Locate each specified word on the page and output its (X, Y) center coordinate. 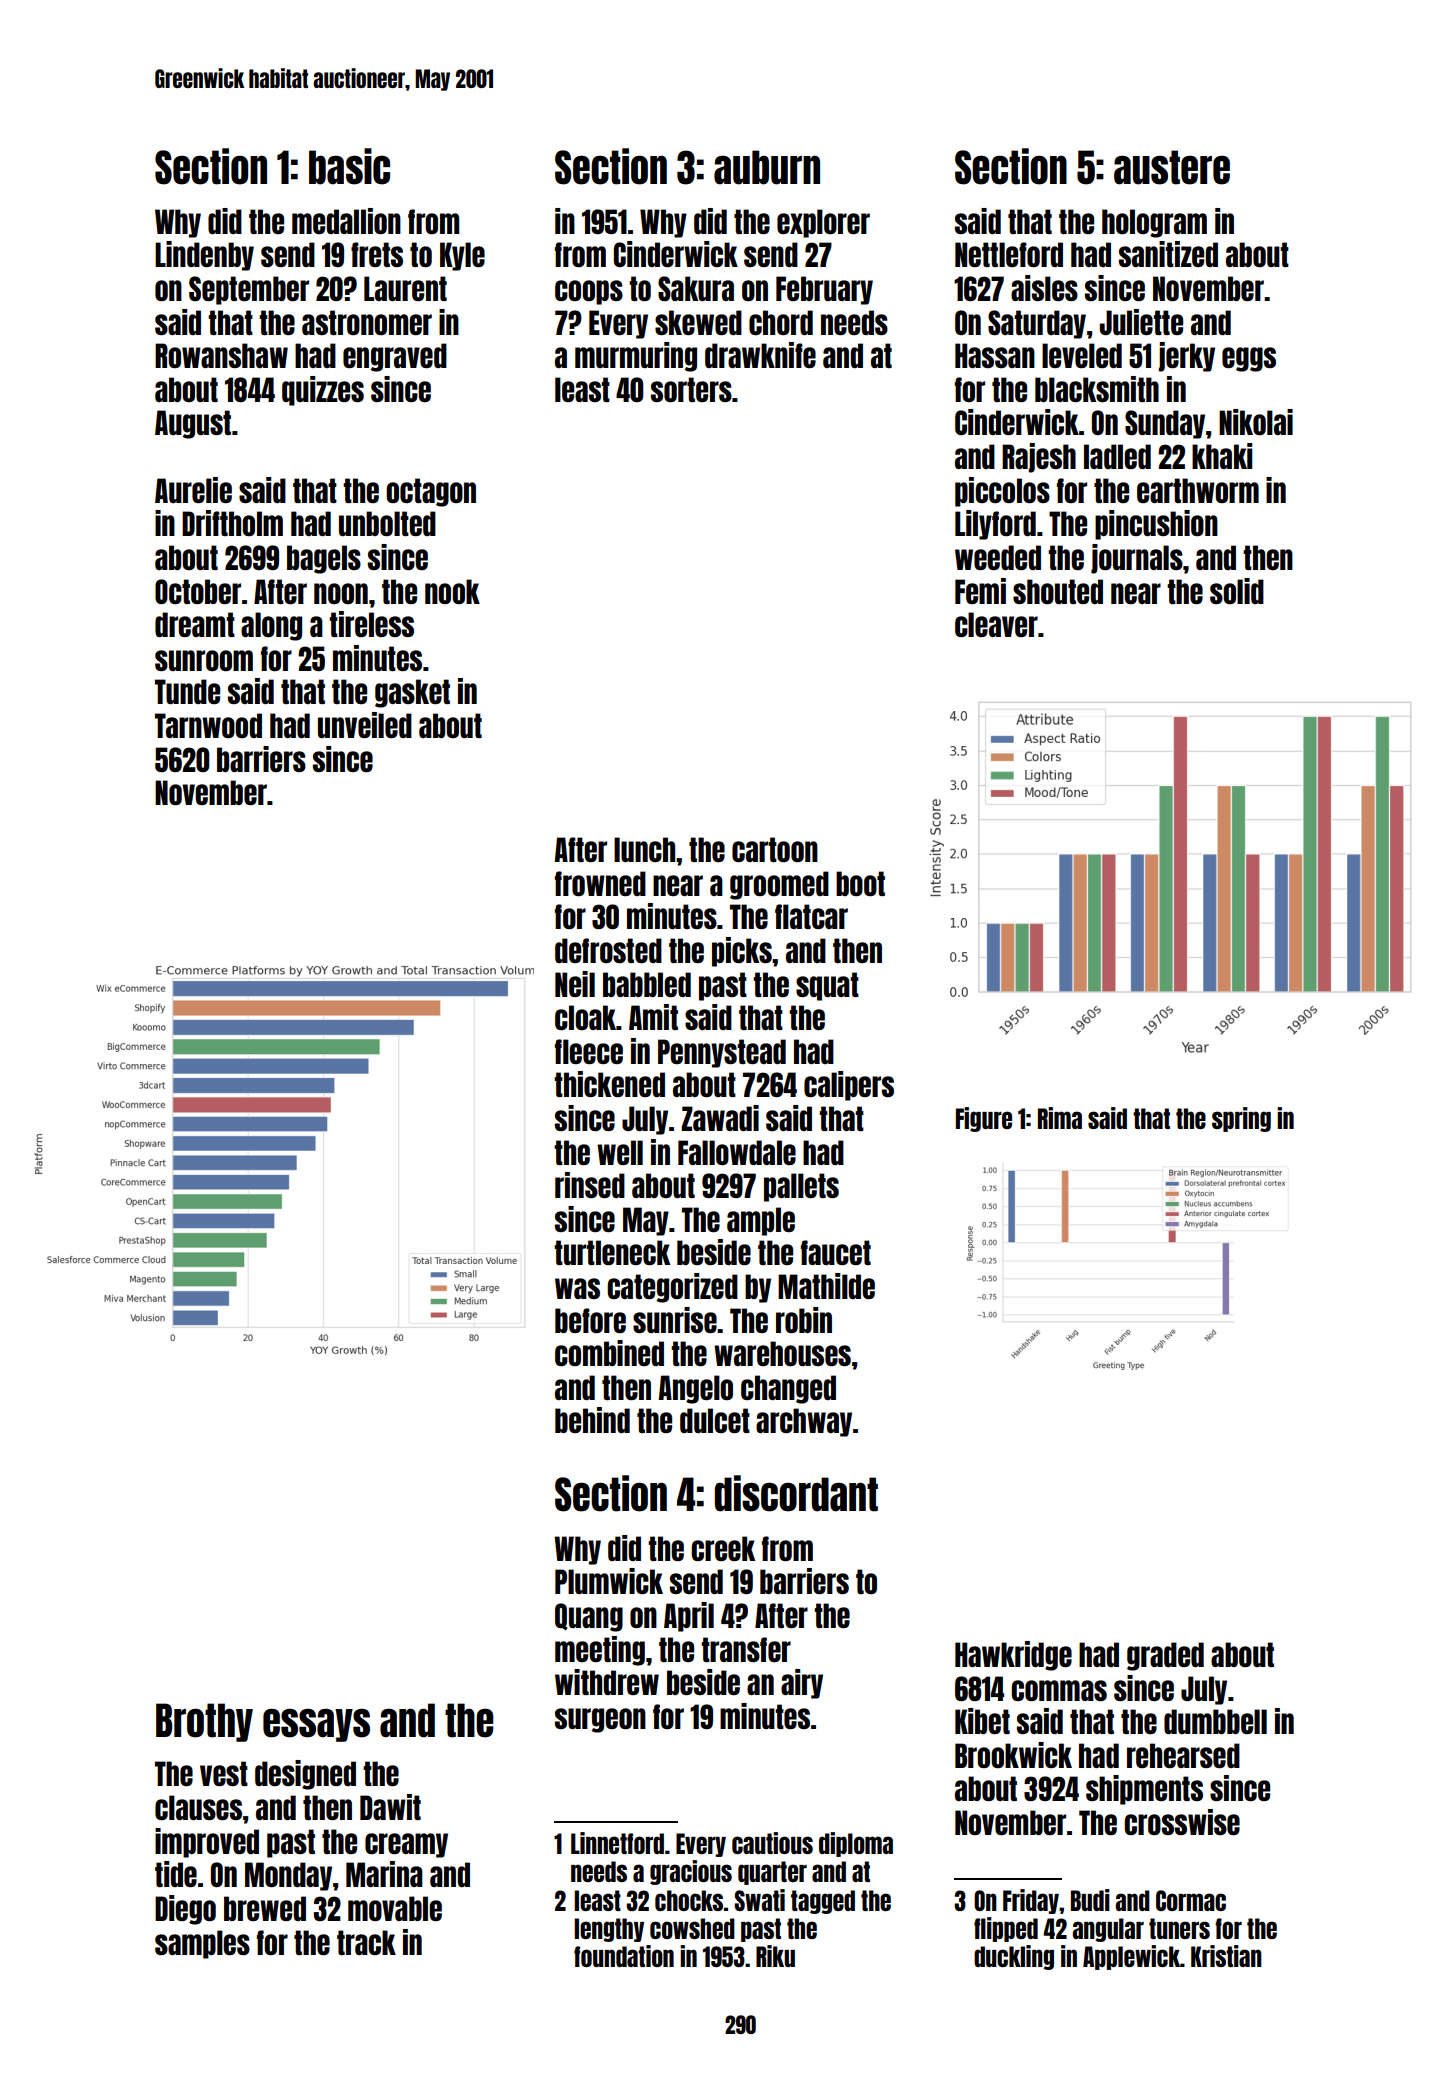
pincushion (1156, 525)
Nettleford (1009, 254)
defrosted (608, 950)
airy (802, 1684)
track (366, 1942)
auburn (767, 167)
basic (349, 166)
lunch (644, 849)
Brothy (204, 1722)
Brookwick (1013, 1755)
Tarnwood (208, 725)
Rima (1060, 1118)
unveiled (365, 725)
